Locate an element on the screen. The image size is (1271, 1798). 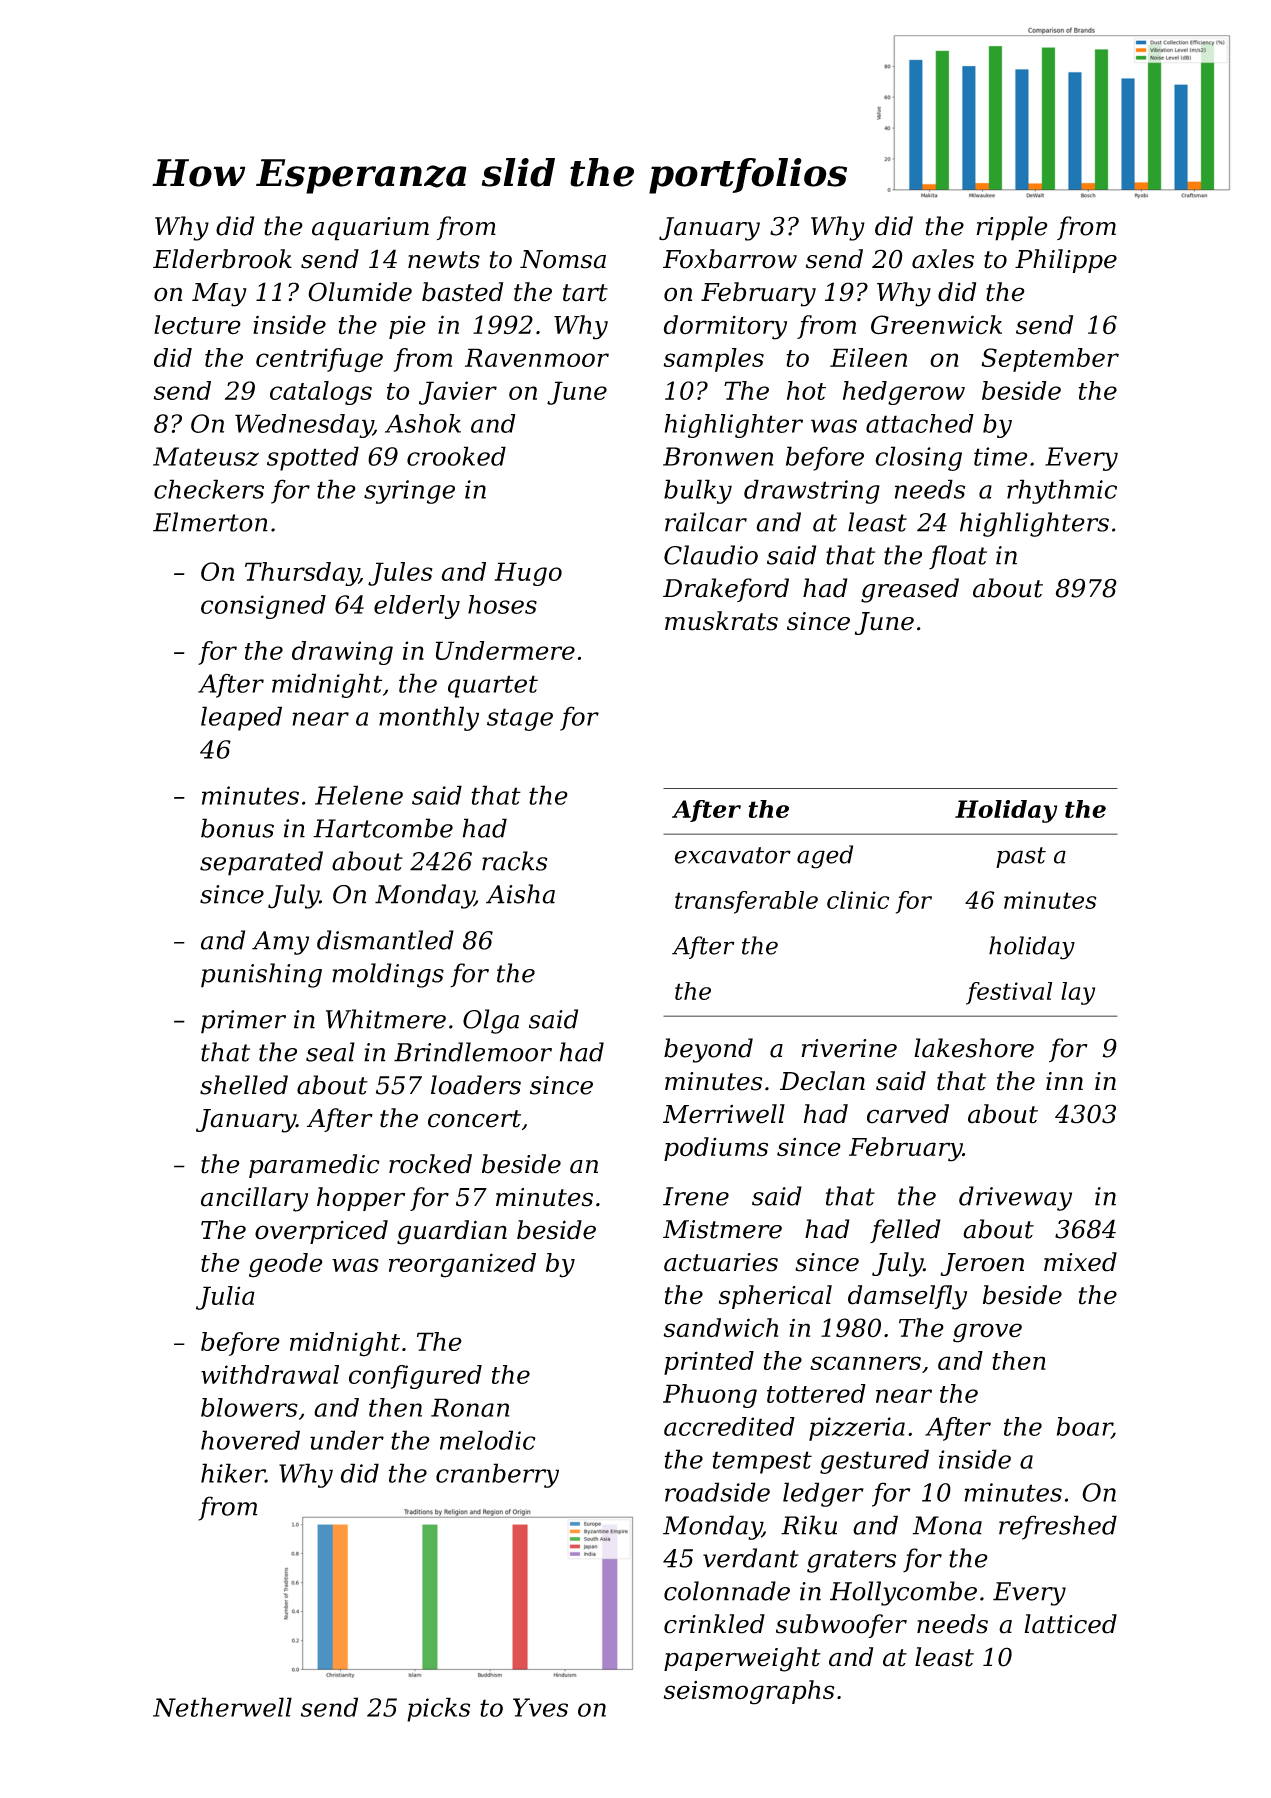
Hugo is located at coordinates (528, 574).
